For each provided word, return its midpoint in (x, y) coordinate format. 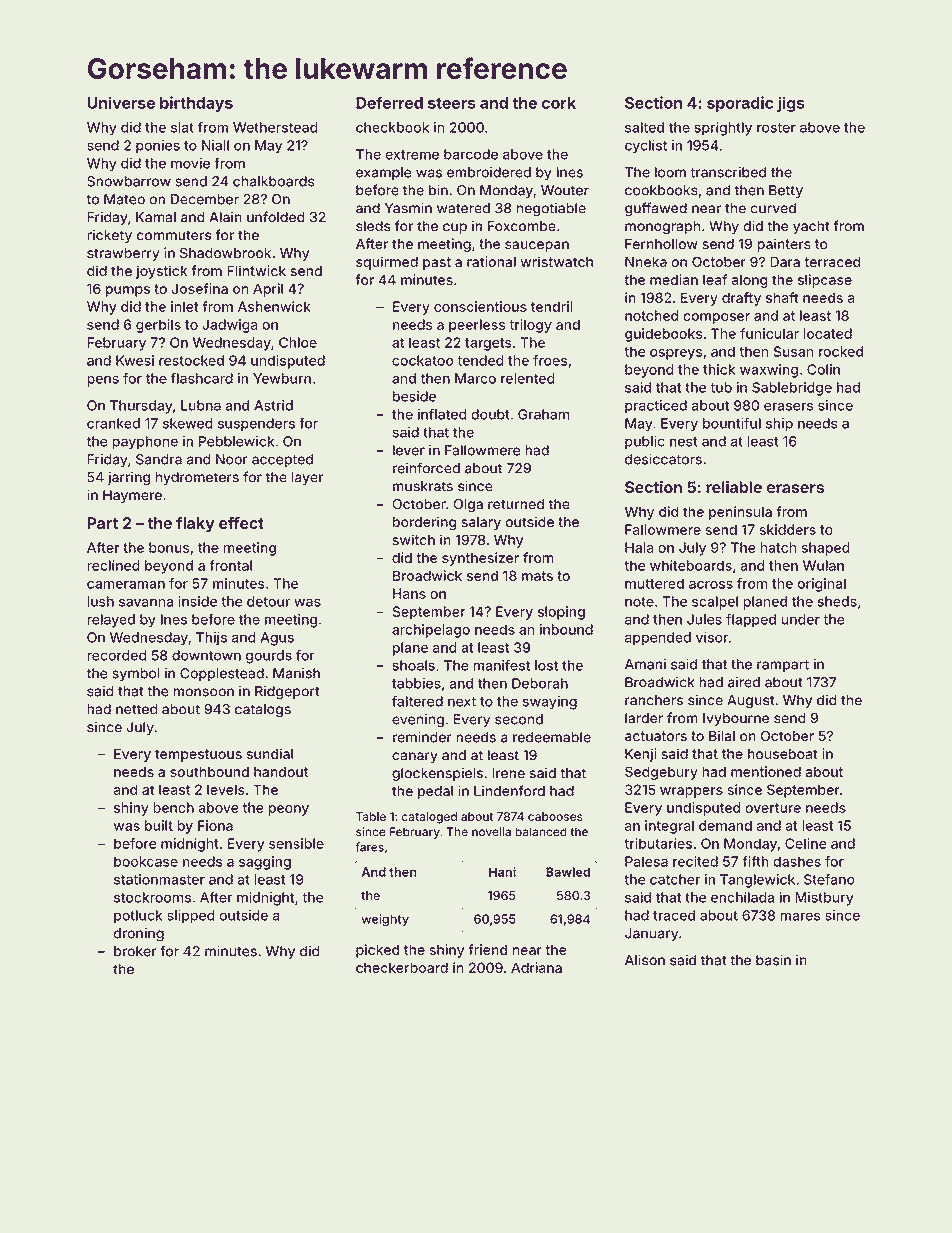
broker (135, 951)
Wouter (565, 190)
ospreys (676, 354)
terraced (833, 262)
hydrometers (197, 478)
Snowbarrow (129, 181)
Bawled (568, 872)
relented (528, 378)
